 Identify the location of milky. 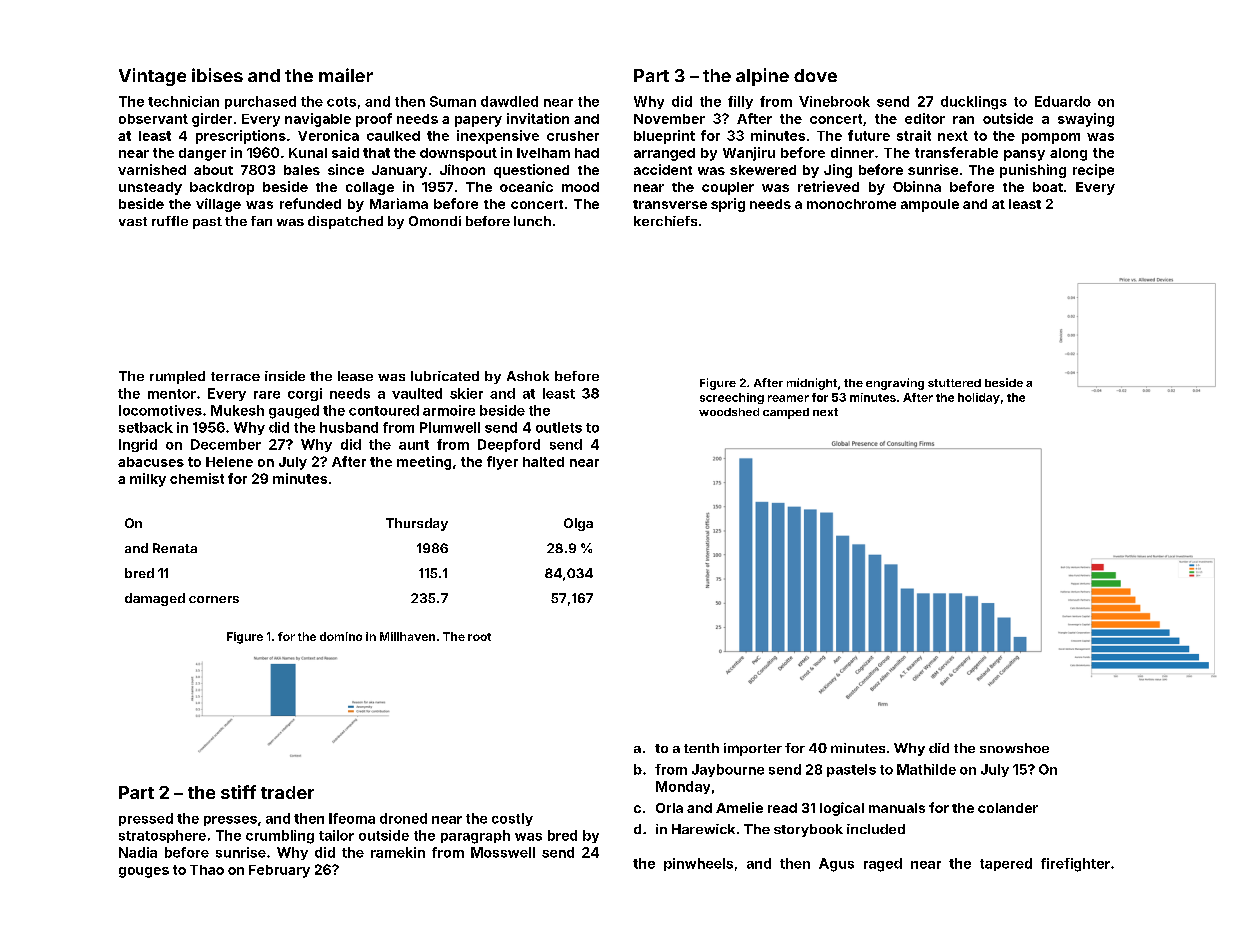
(148, 480).
